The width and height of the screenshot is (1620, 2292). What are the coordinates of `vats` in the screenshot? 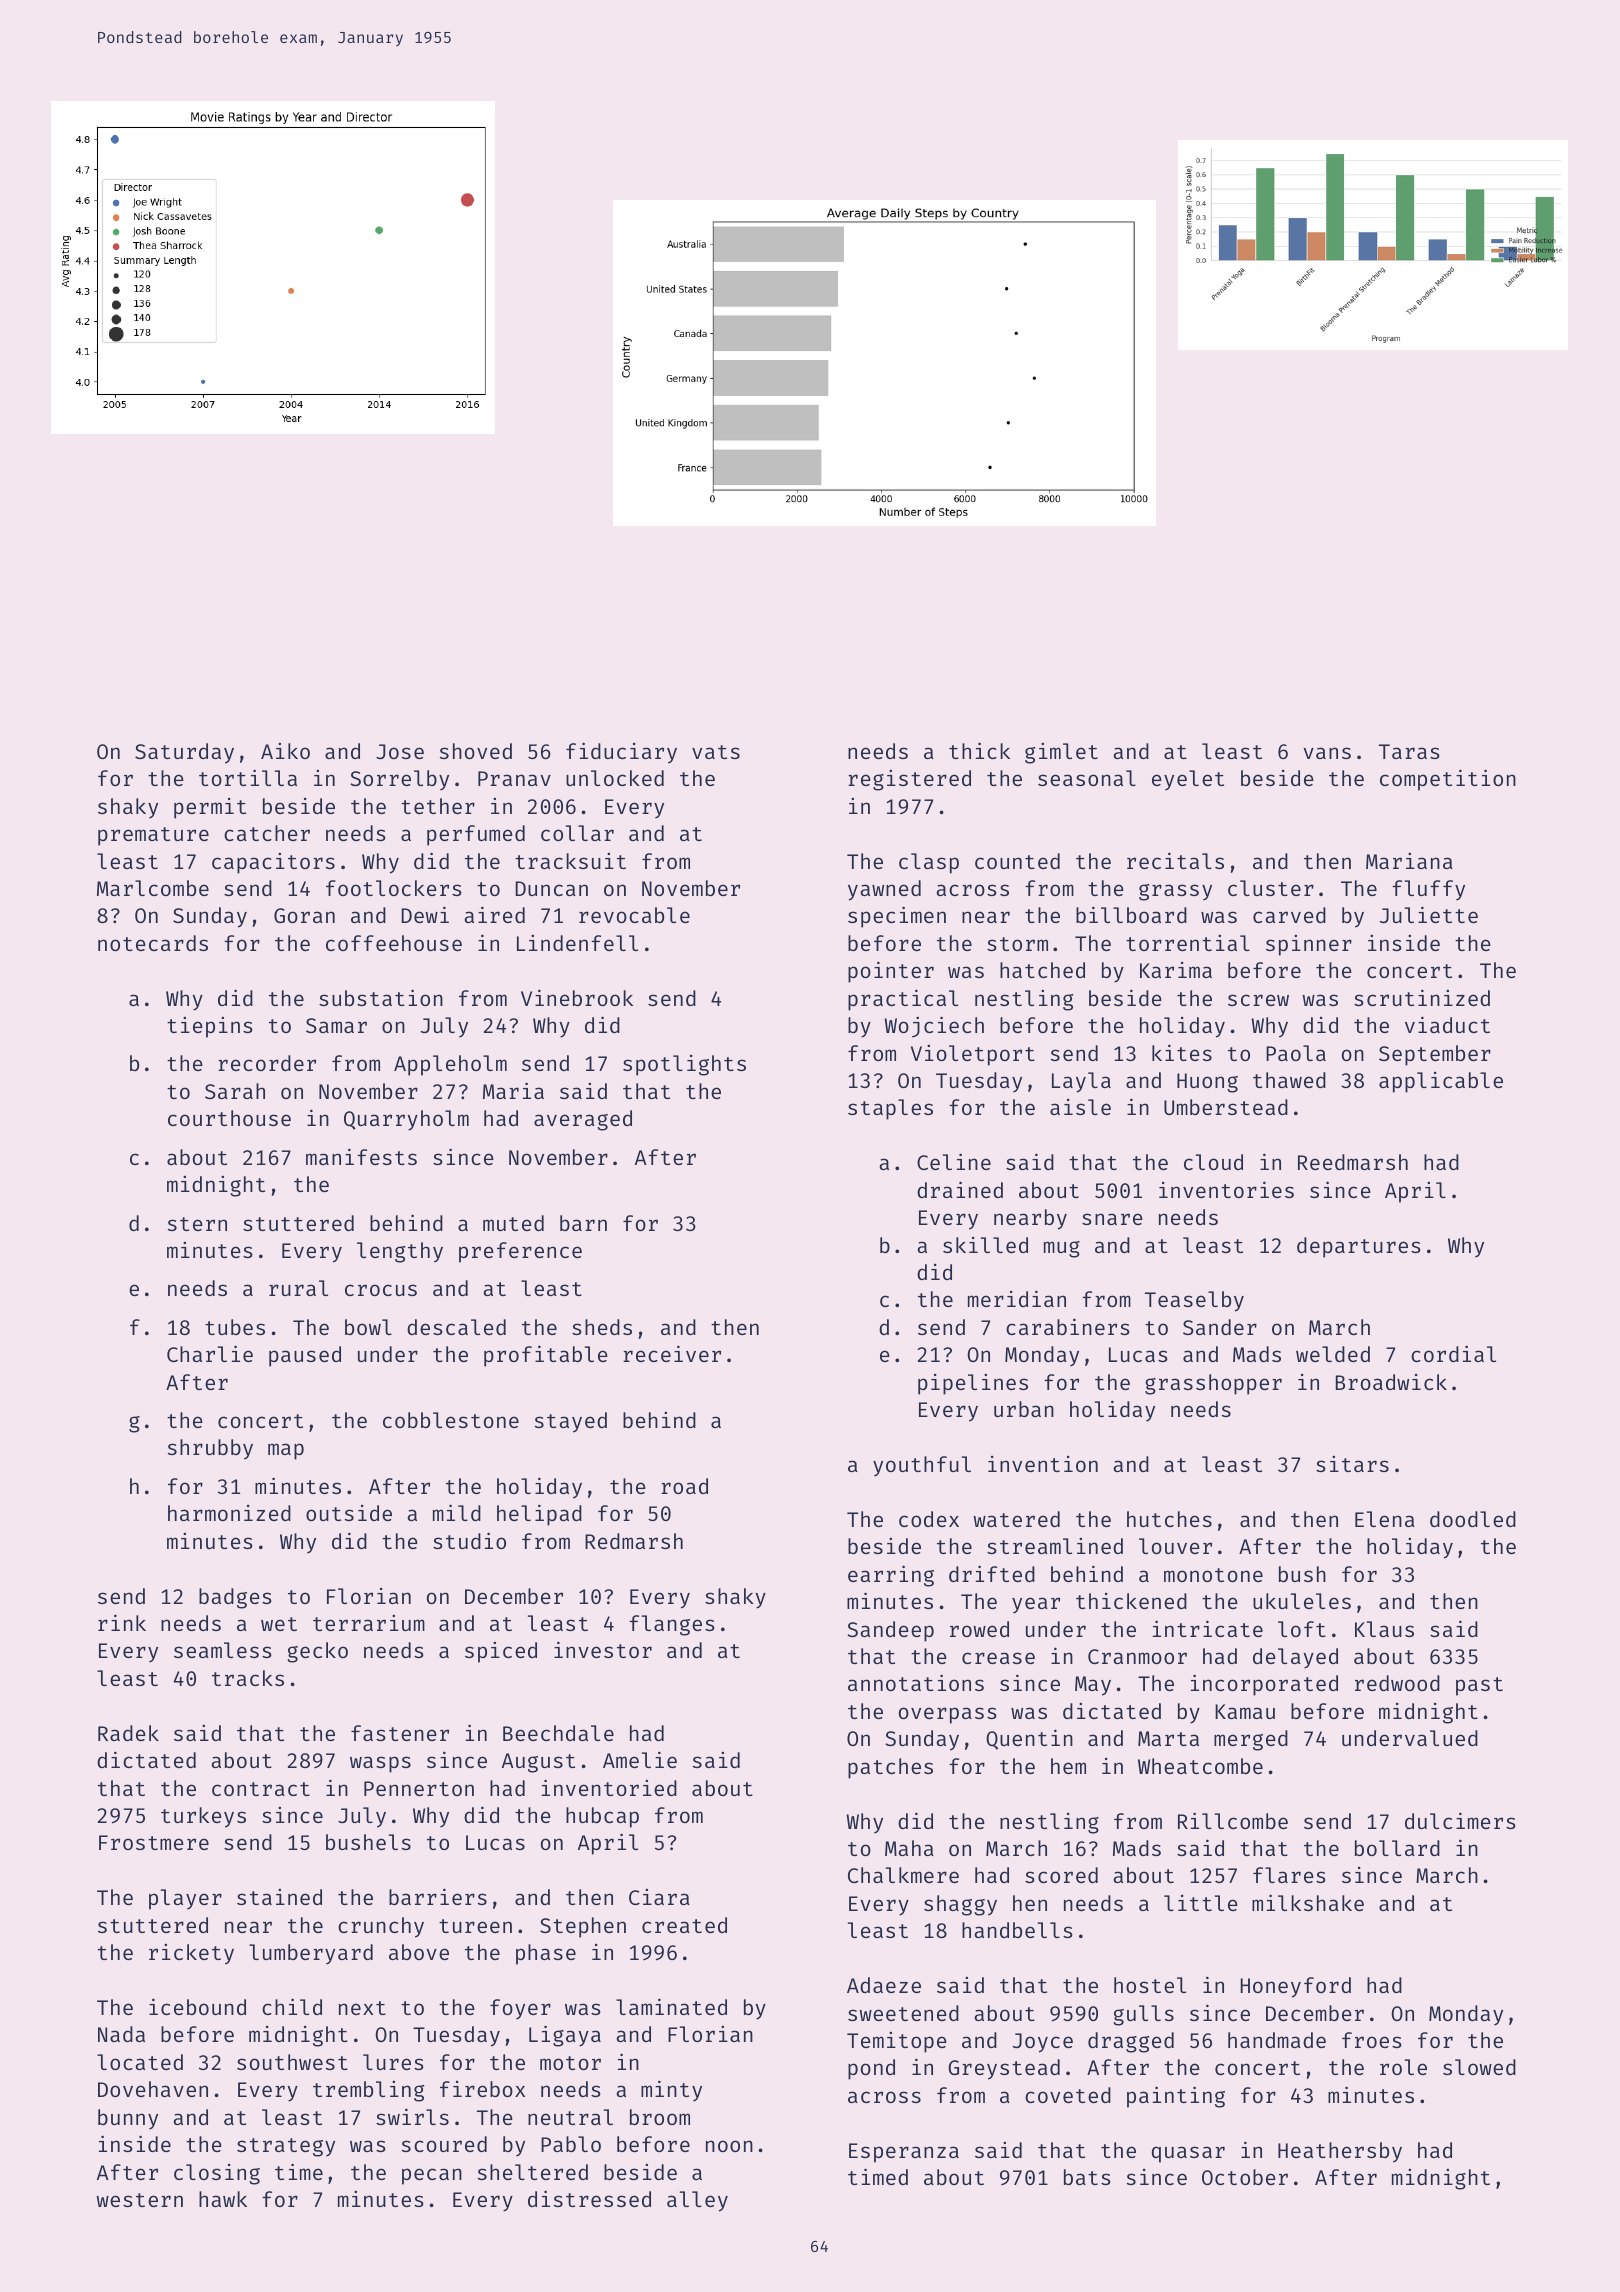 It's located at (716, 752).
